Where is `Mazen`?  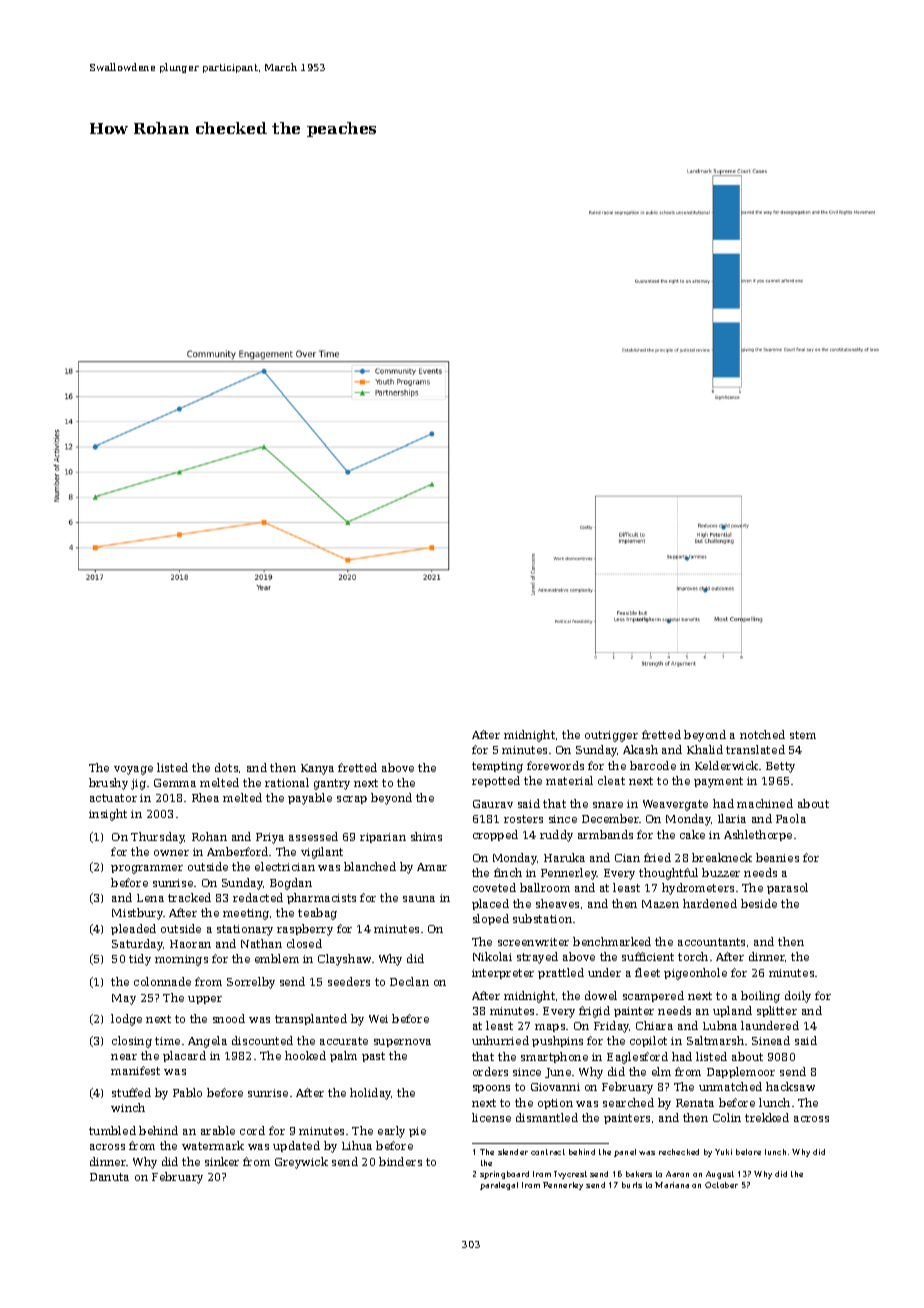 Mazen is located at coordinates (660, 904).
